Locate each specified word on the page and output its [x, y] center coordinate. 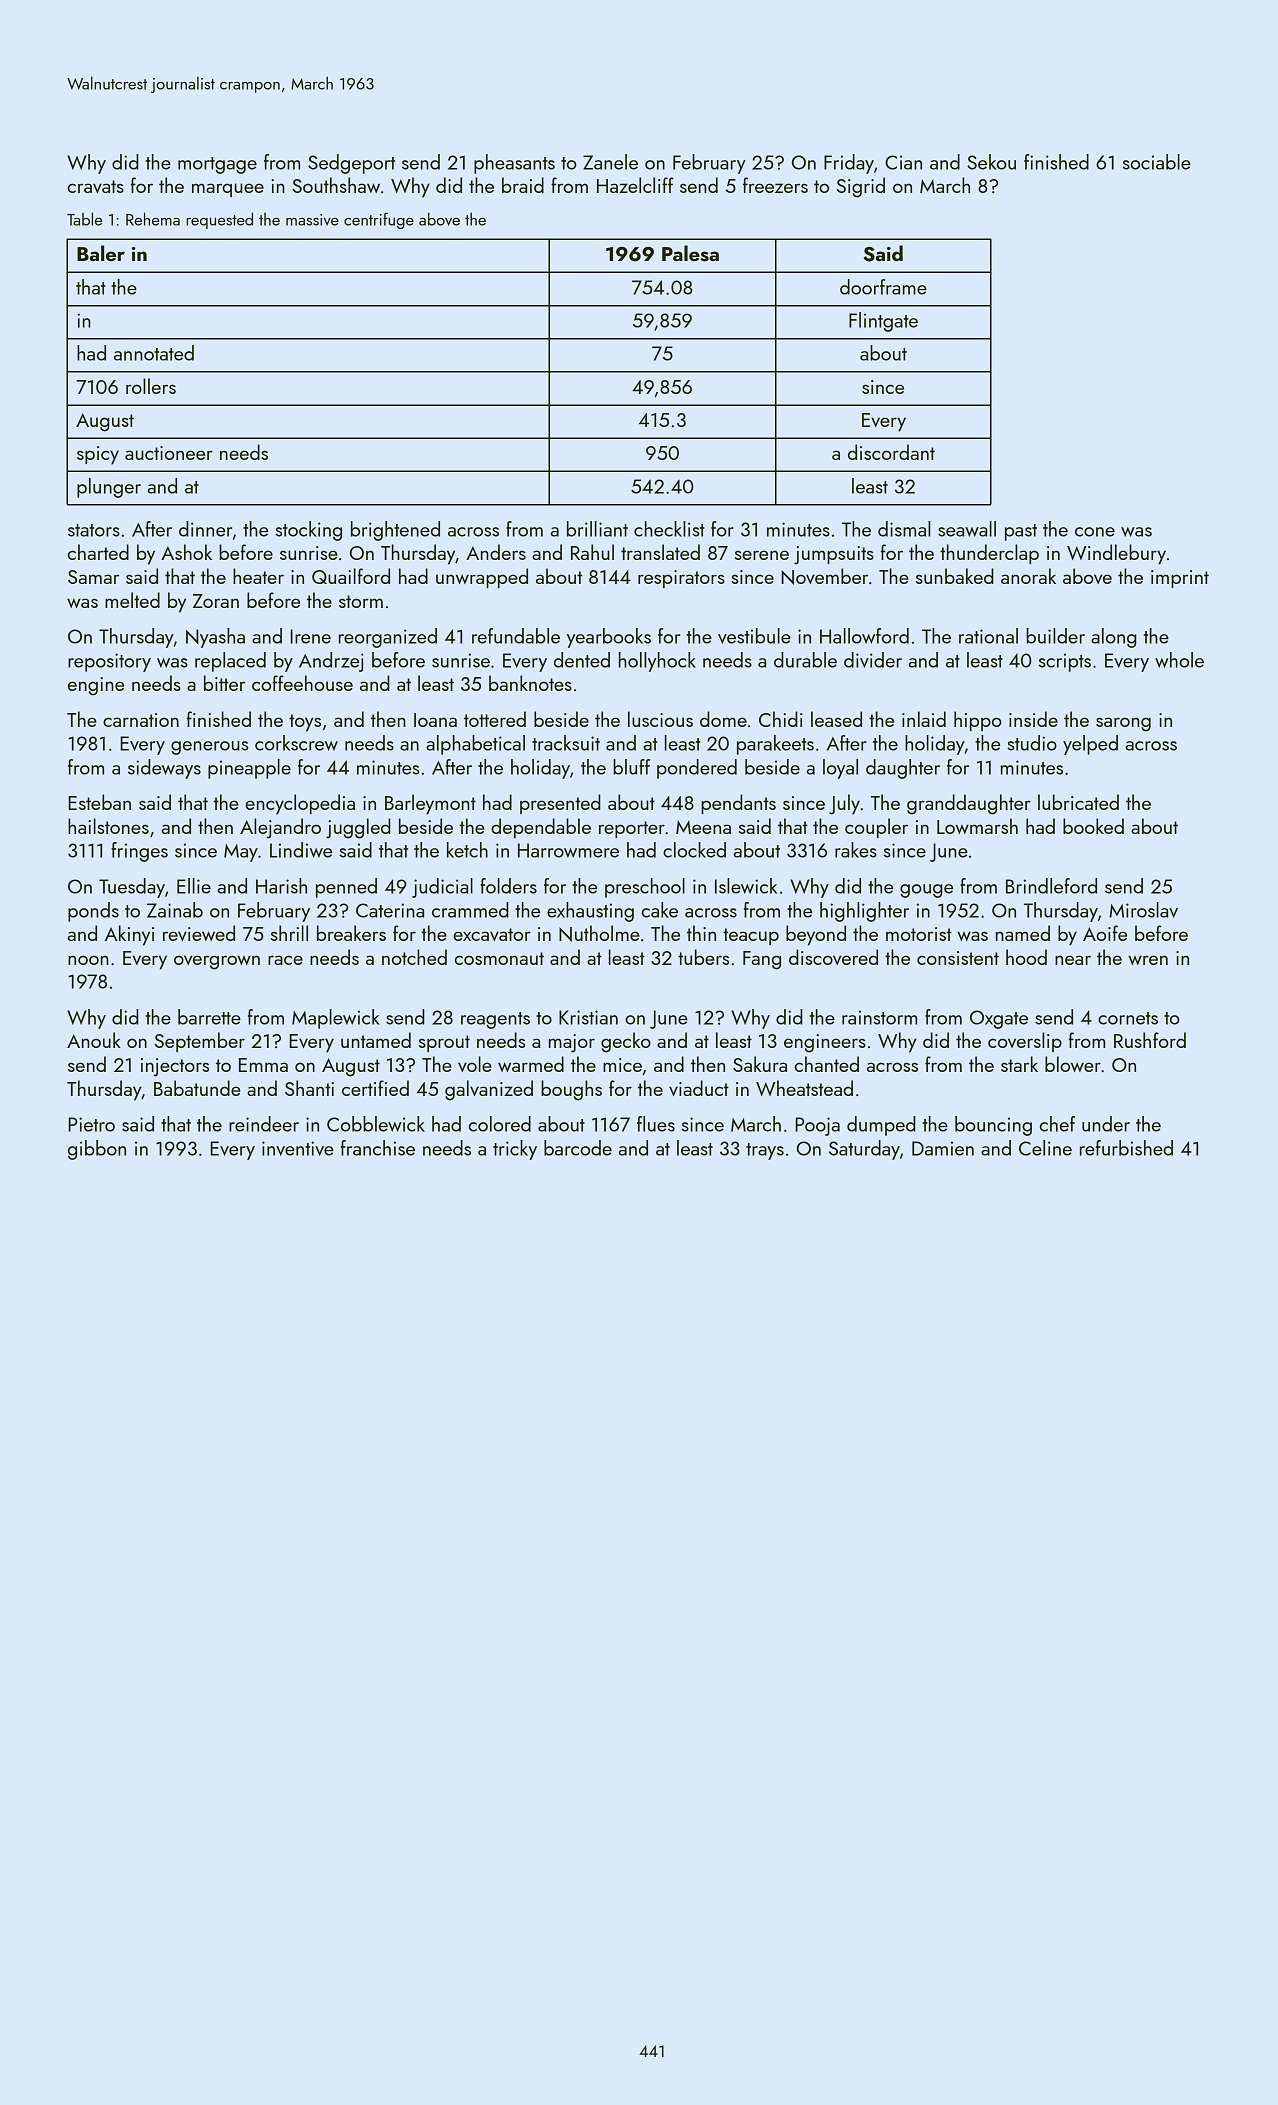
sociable [1157, 162]
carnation [141, 720]
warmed [531, 1064]
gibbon [97, 1150]
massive [312, 220]
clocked [694, 850]
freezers [775, 185]
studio [1032, 743]
